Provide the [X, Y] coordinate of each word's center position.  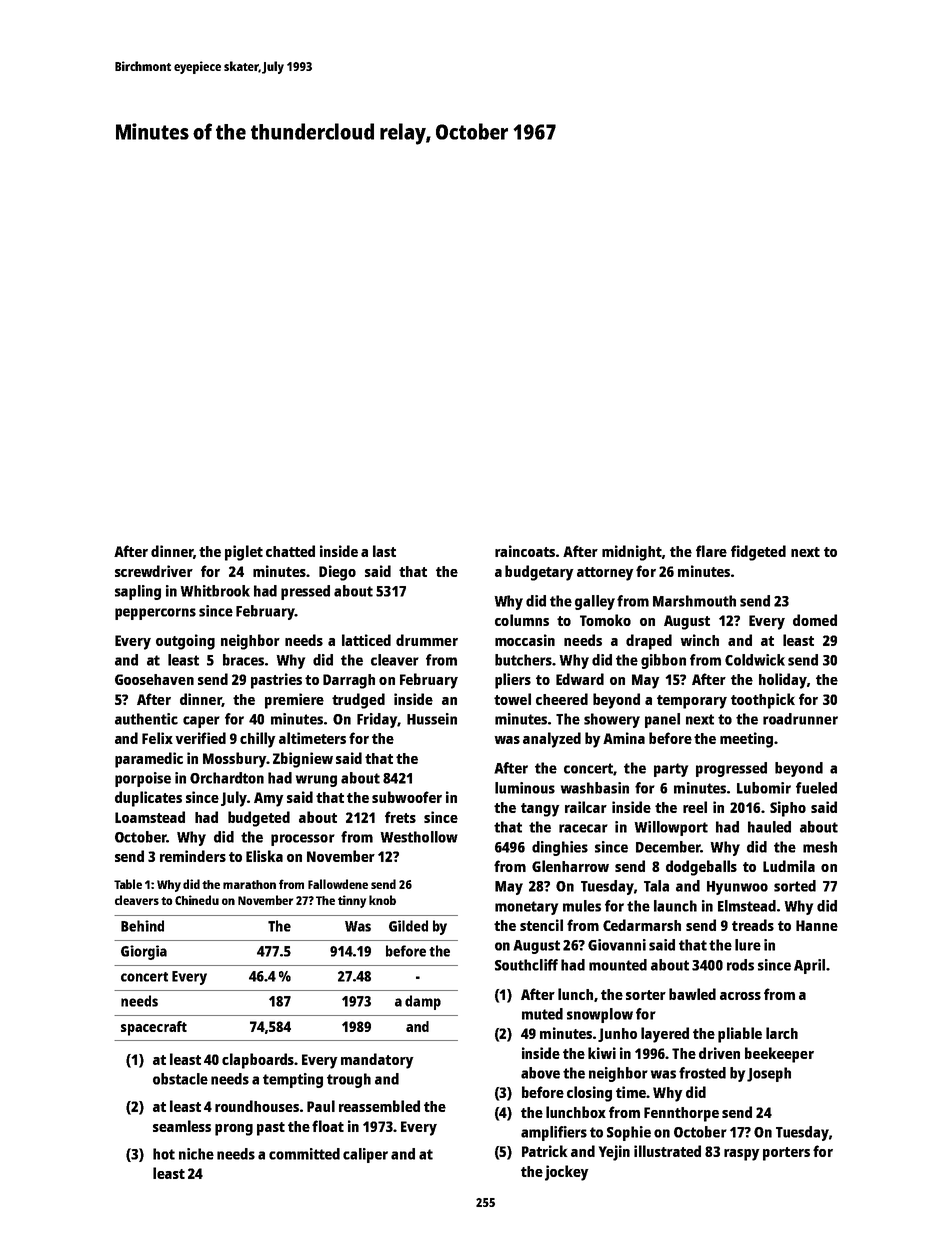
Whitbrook [215, 591]
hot [164, 1154]
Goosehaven [154, 679]
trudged [358, 701]
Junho [617, 1035]
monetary [526, 908]
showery [612, 720]
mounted [618, 965]
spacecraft [154, 1028]
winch [700, 640]
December [668, 847]
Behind [142, 926]
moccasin [525, 640]
